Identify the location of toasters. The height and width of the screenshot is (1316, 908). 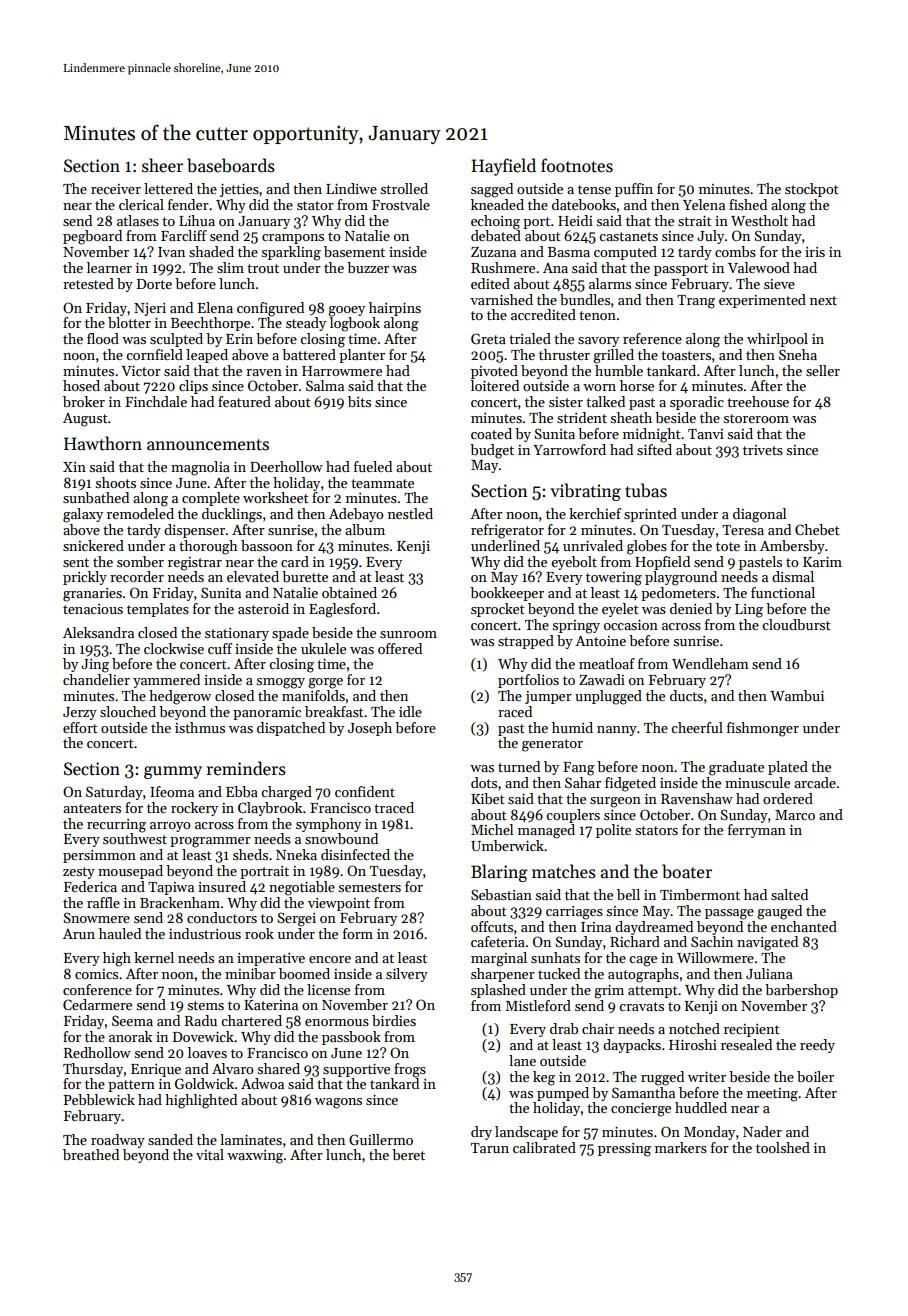
(686, 355).
